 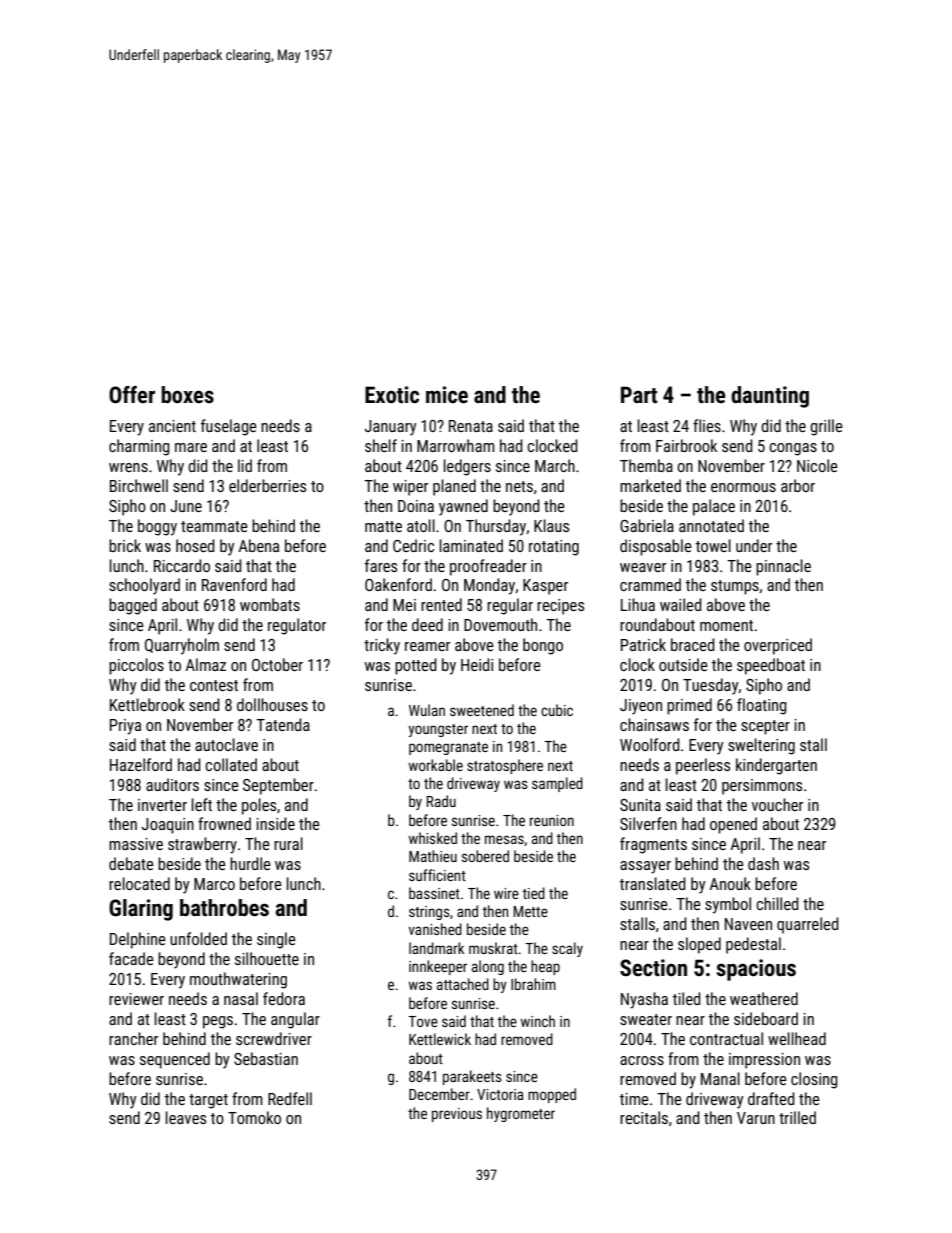 What do you see at coordinates (229, 427) in the page?
I see `fuselage` at bounding box center [229, 427].
